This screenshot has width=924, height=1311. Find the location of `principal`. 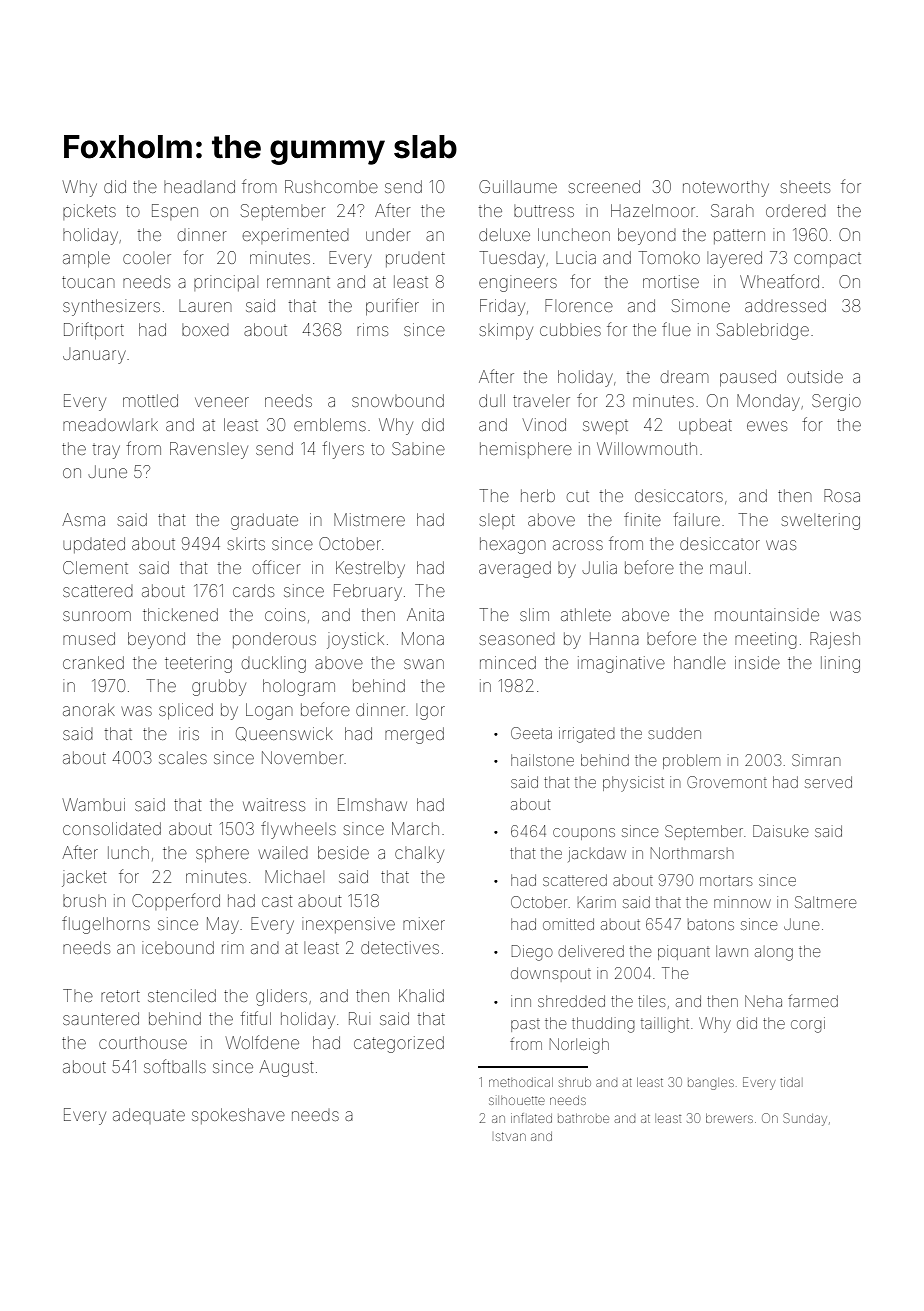

principal is located at coordinates (226, 283).
